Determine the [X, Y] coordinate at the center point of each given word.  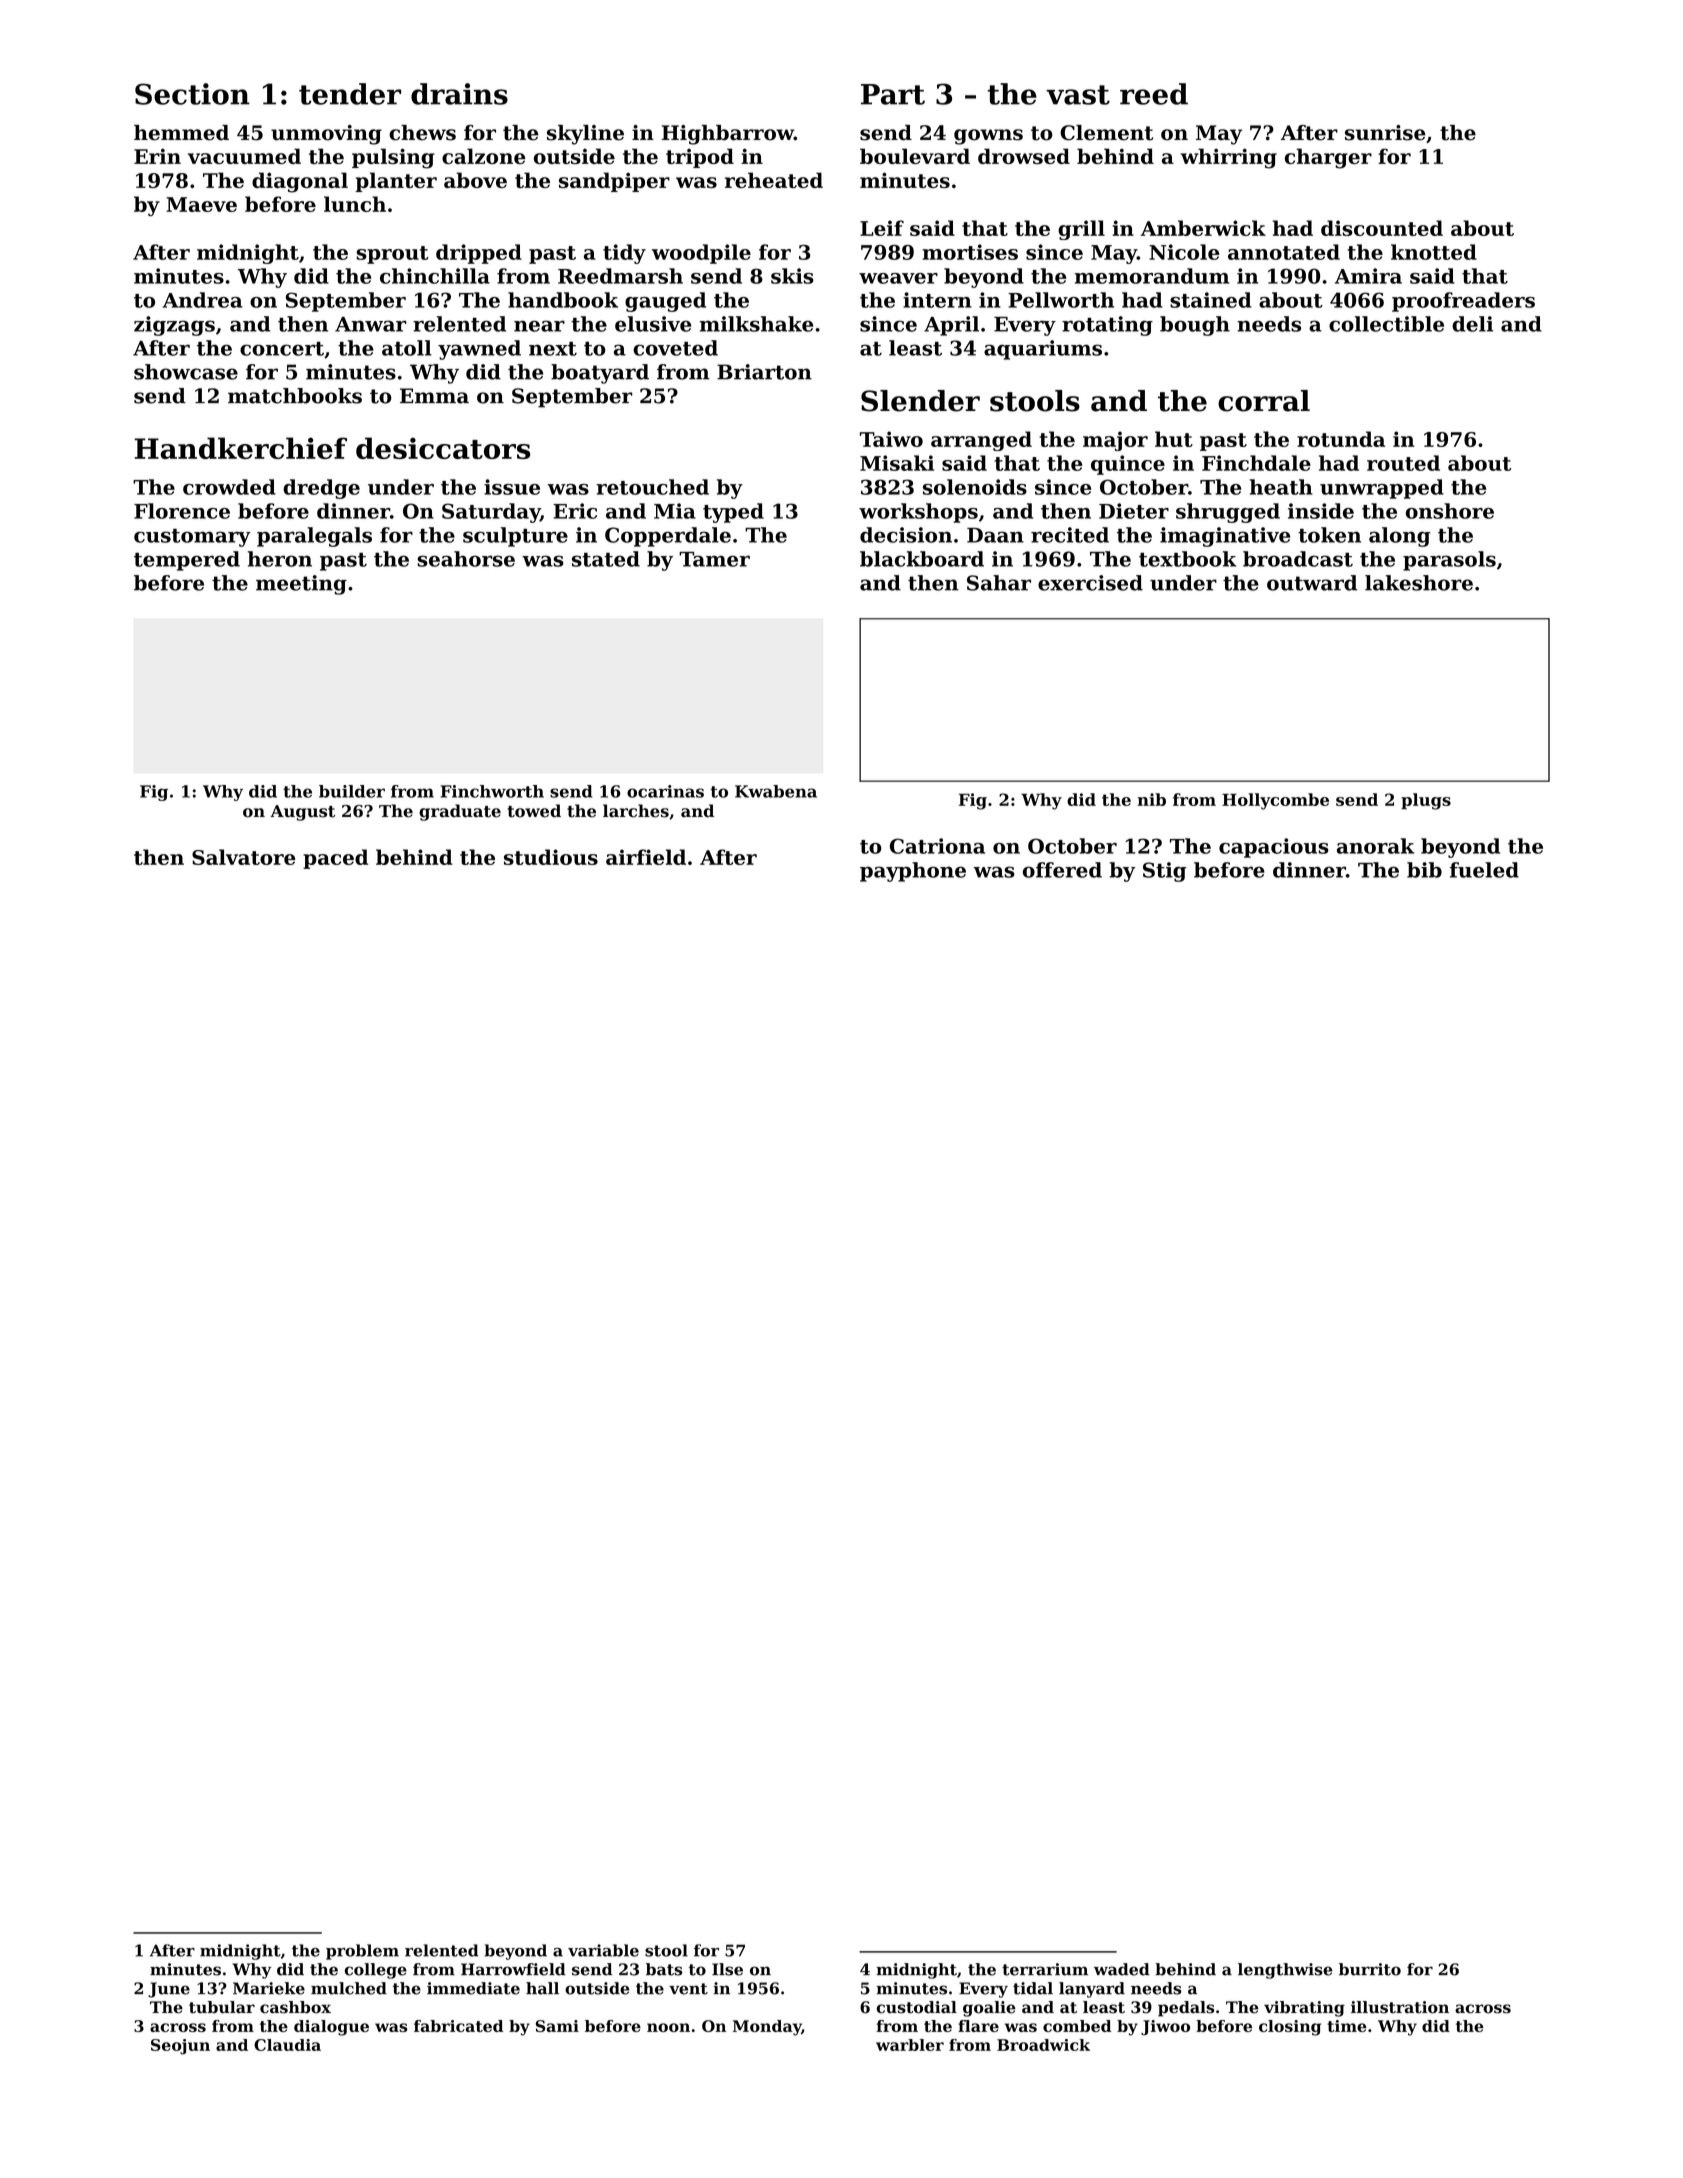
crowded [229, 487]
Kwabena [776, 791]
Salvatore [244, 857]
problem [362, 1952]
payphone [913, 872]
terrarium [1045, 1969]
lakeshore [1419, 583]
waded [1122, 1969]
